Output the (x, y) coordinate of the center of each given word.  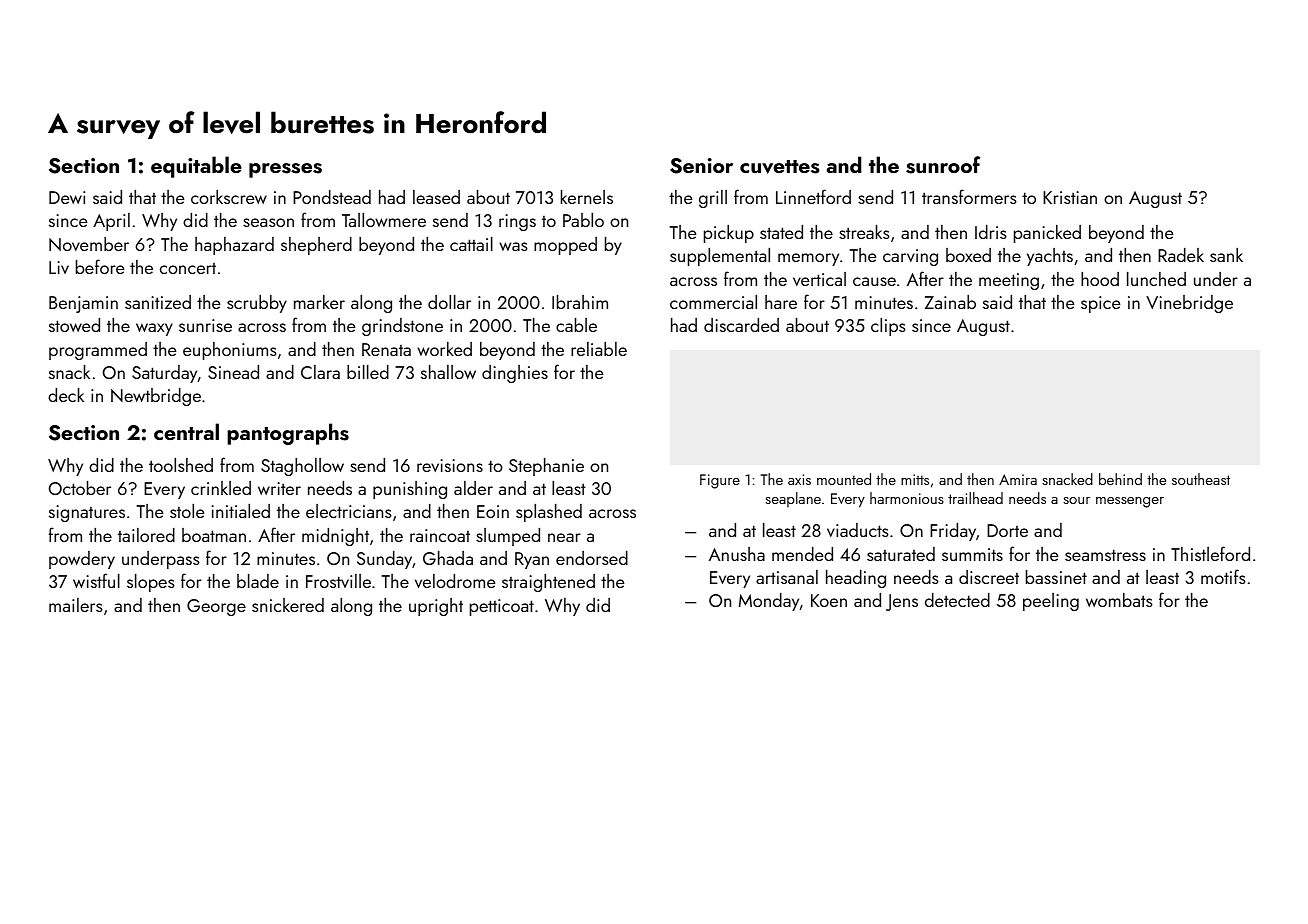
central (186, 431)
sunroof (943, 165)
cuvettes (780, 167)
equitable (196, 167)
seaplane (793, 499)
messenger (1130, 502)
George (216, 607)
